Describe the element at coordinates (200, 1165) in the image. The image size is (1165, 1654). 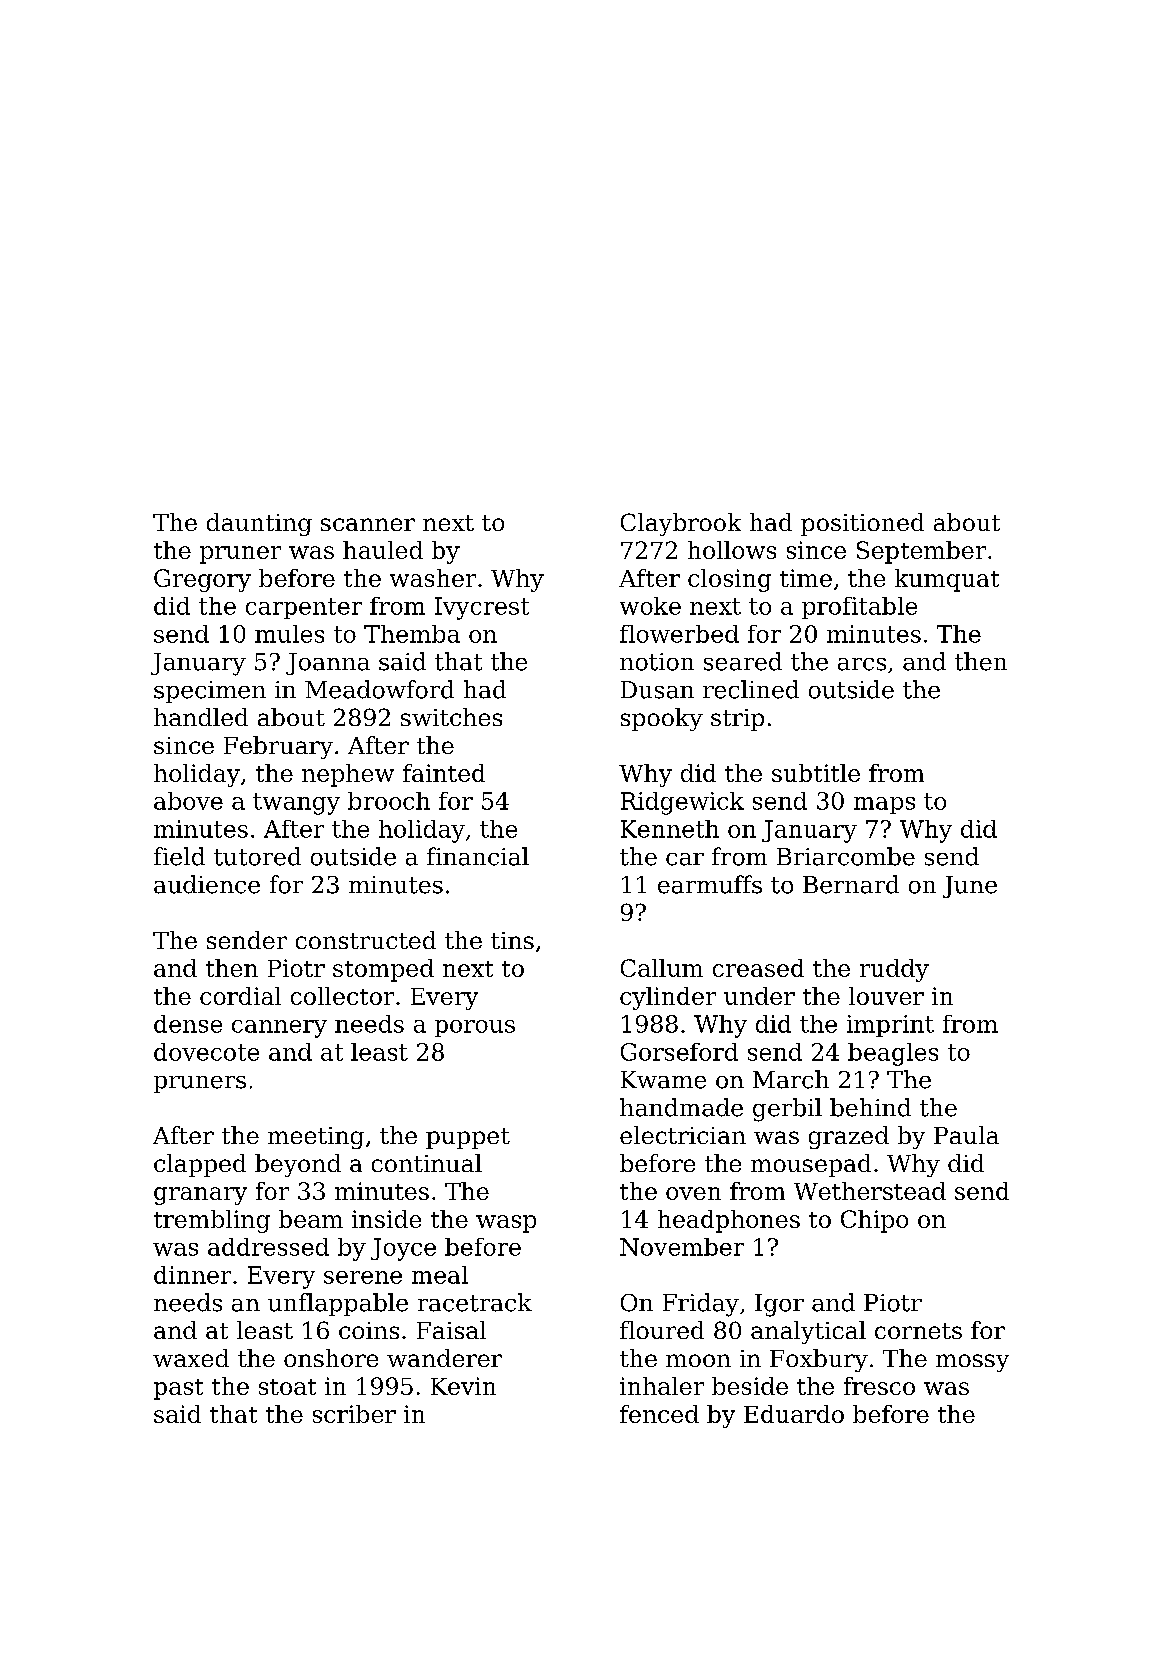
I see `clapped` at that location.
